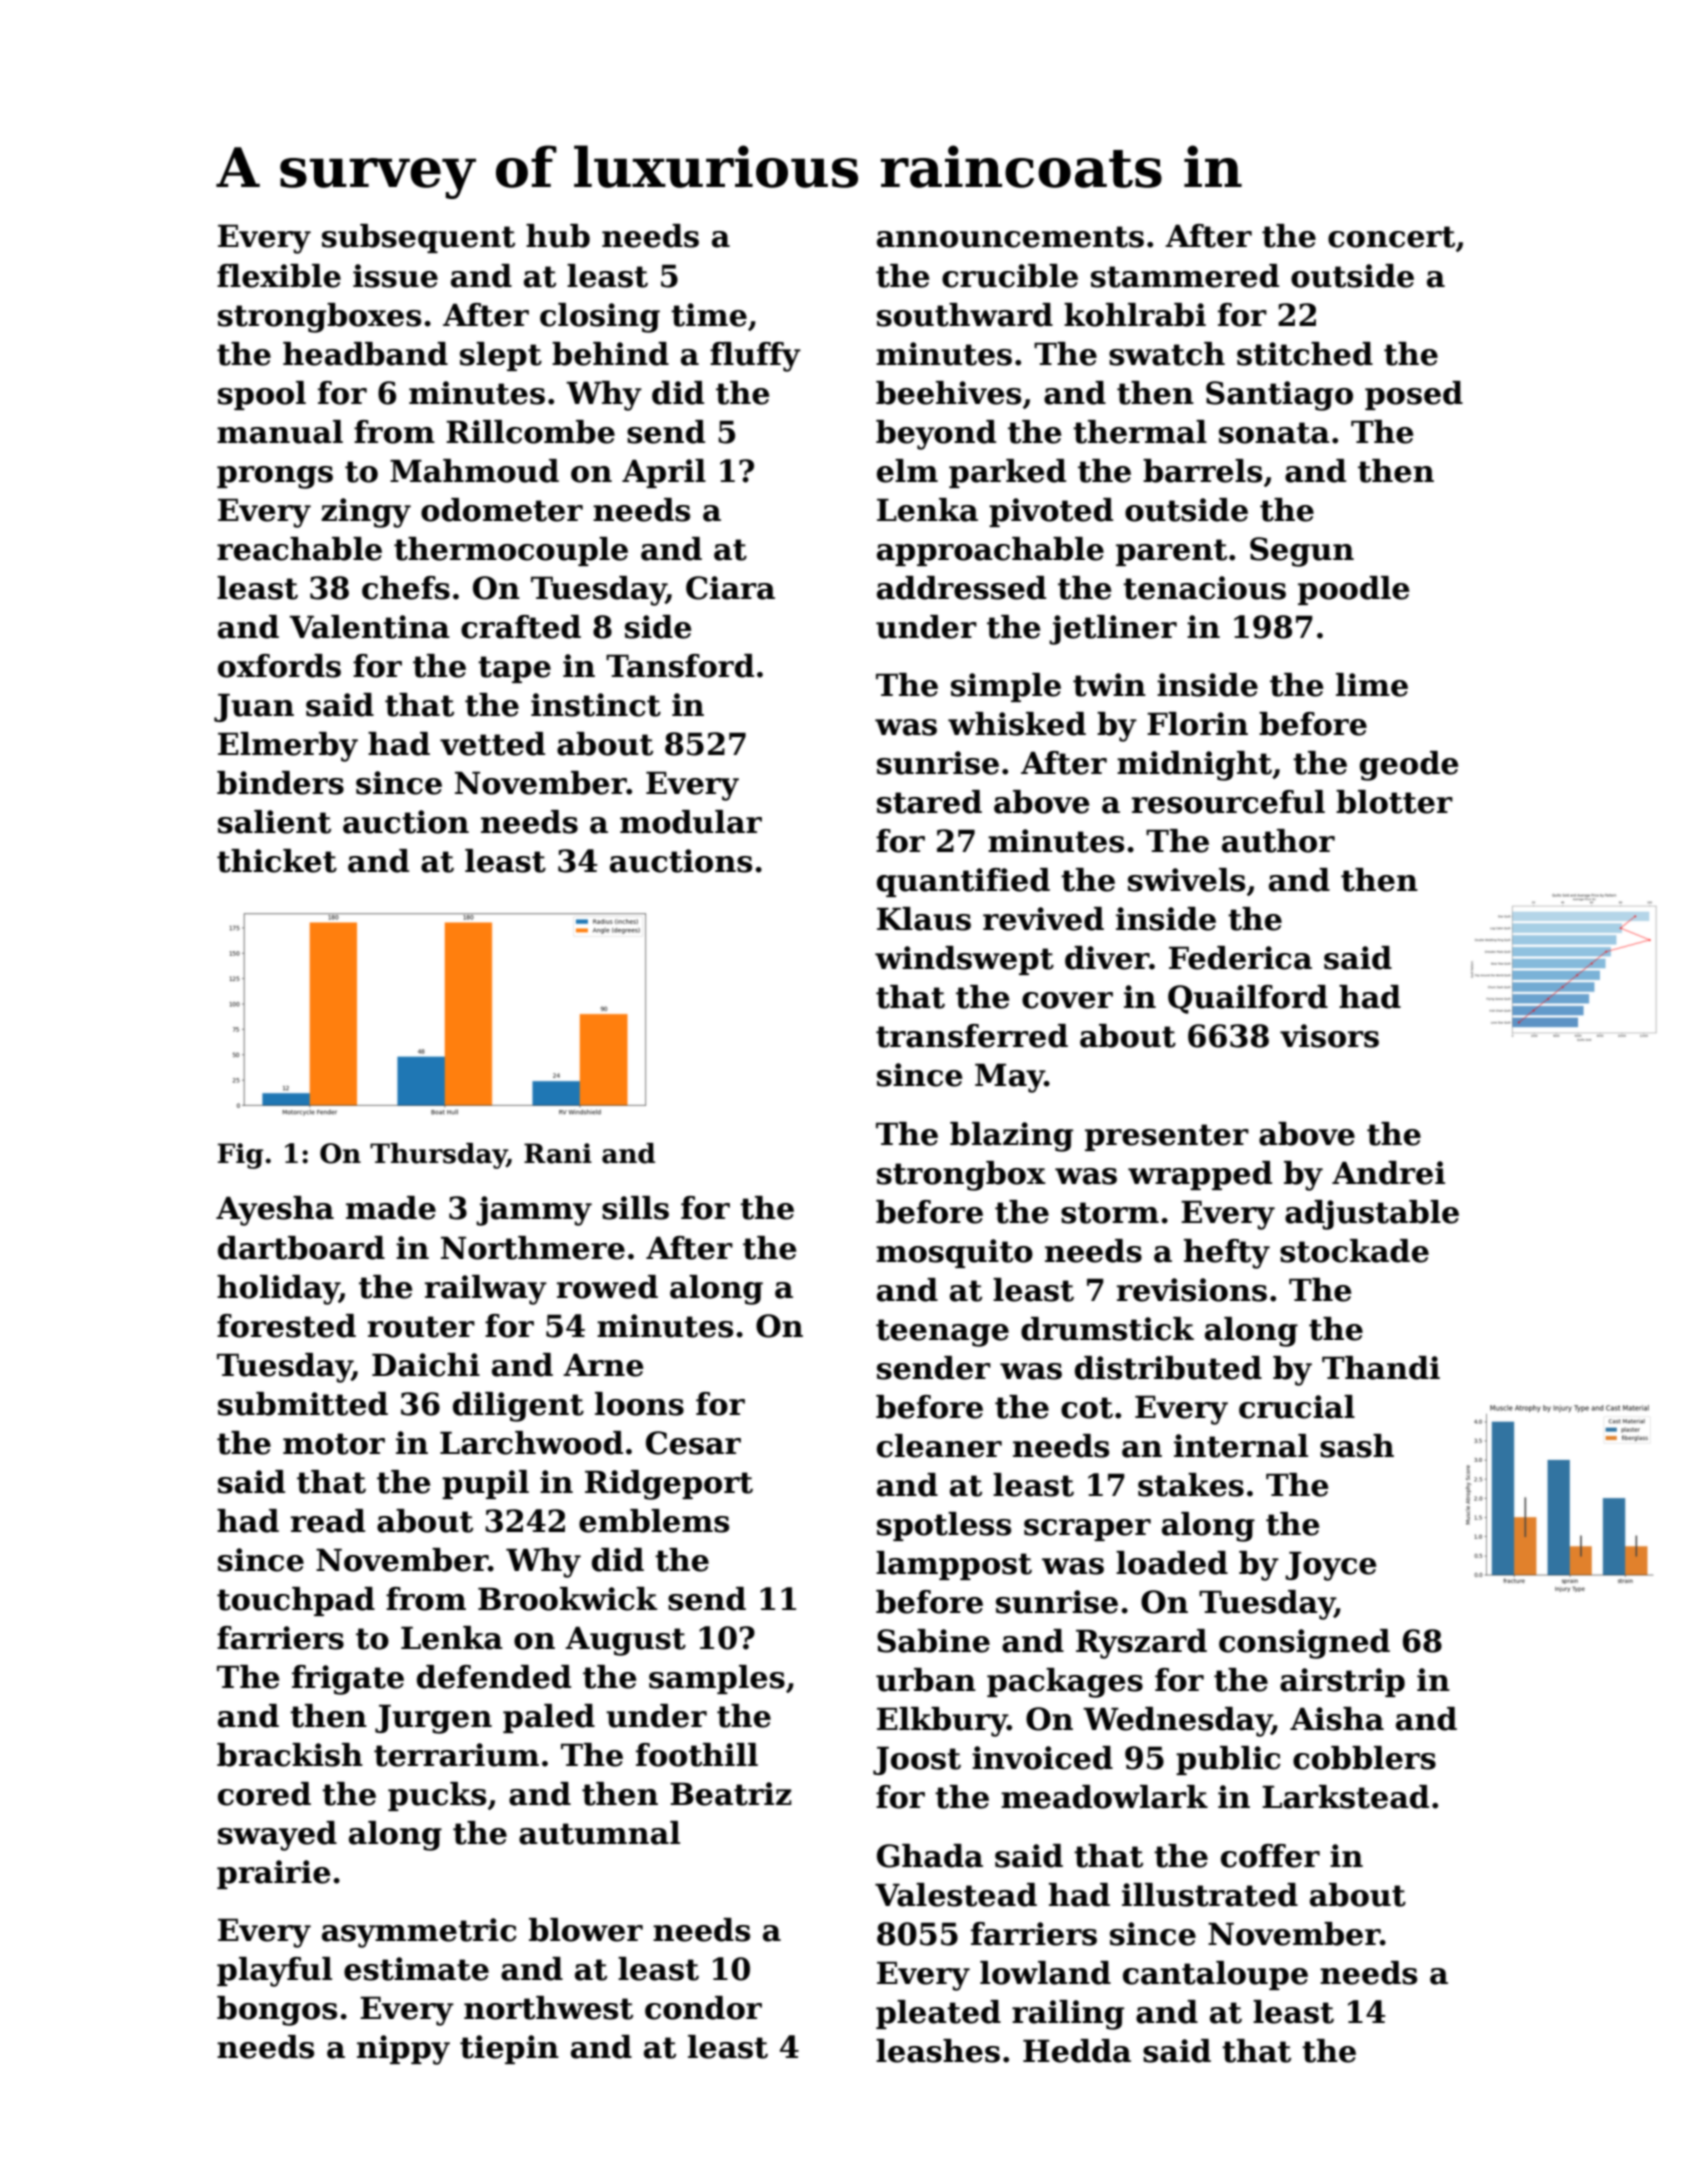 The image size is (1683, 2178). Describe the element at coordinates (1200, 1175) in the screenshot. I see `wrapped` at that location.
